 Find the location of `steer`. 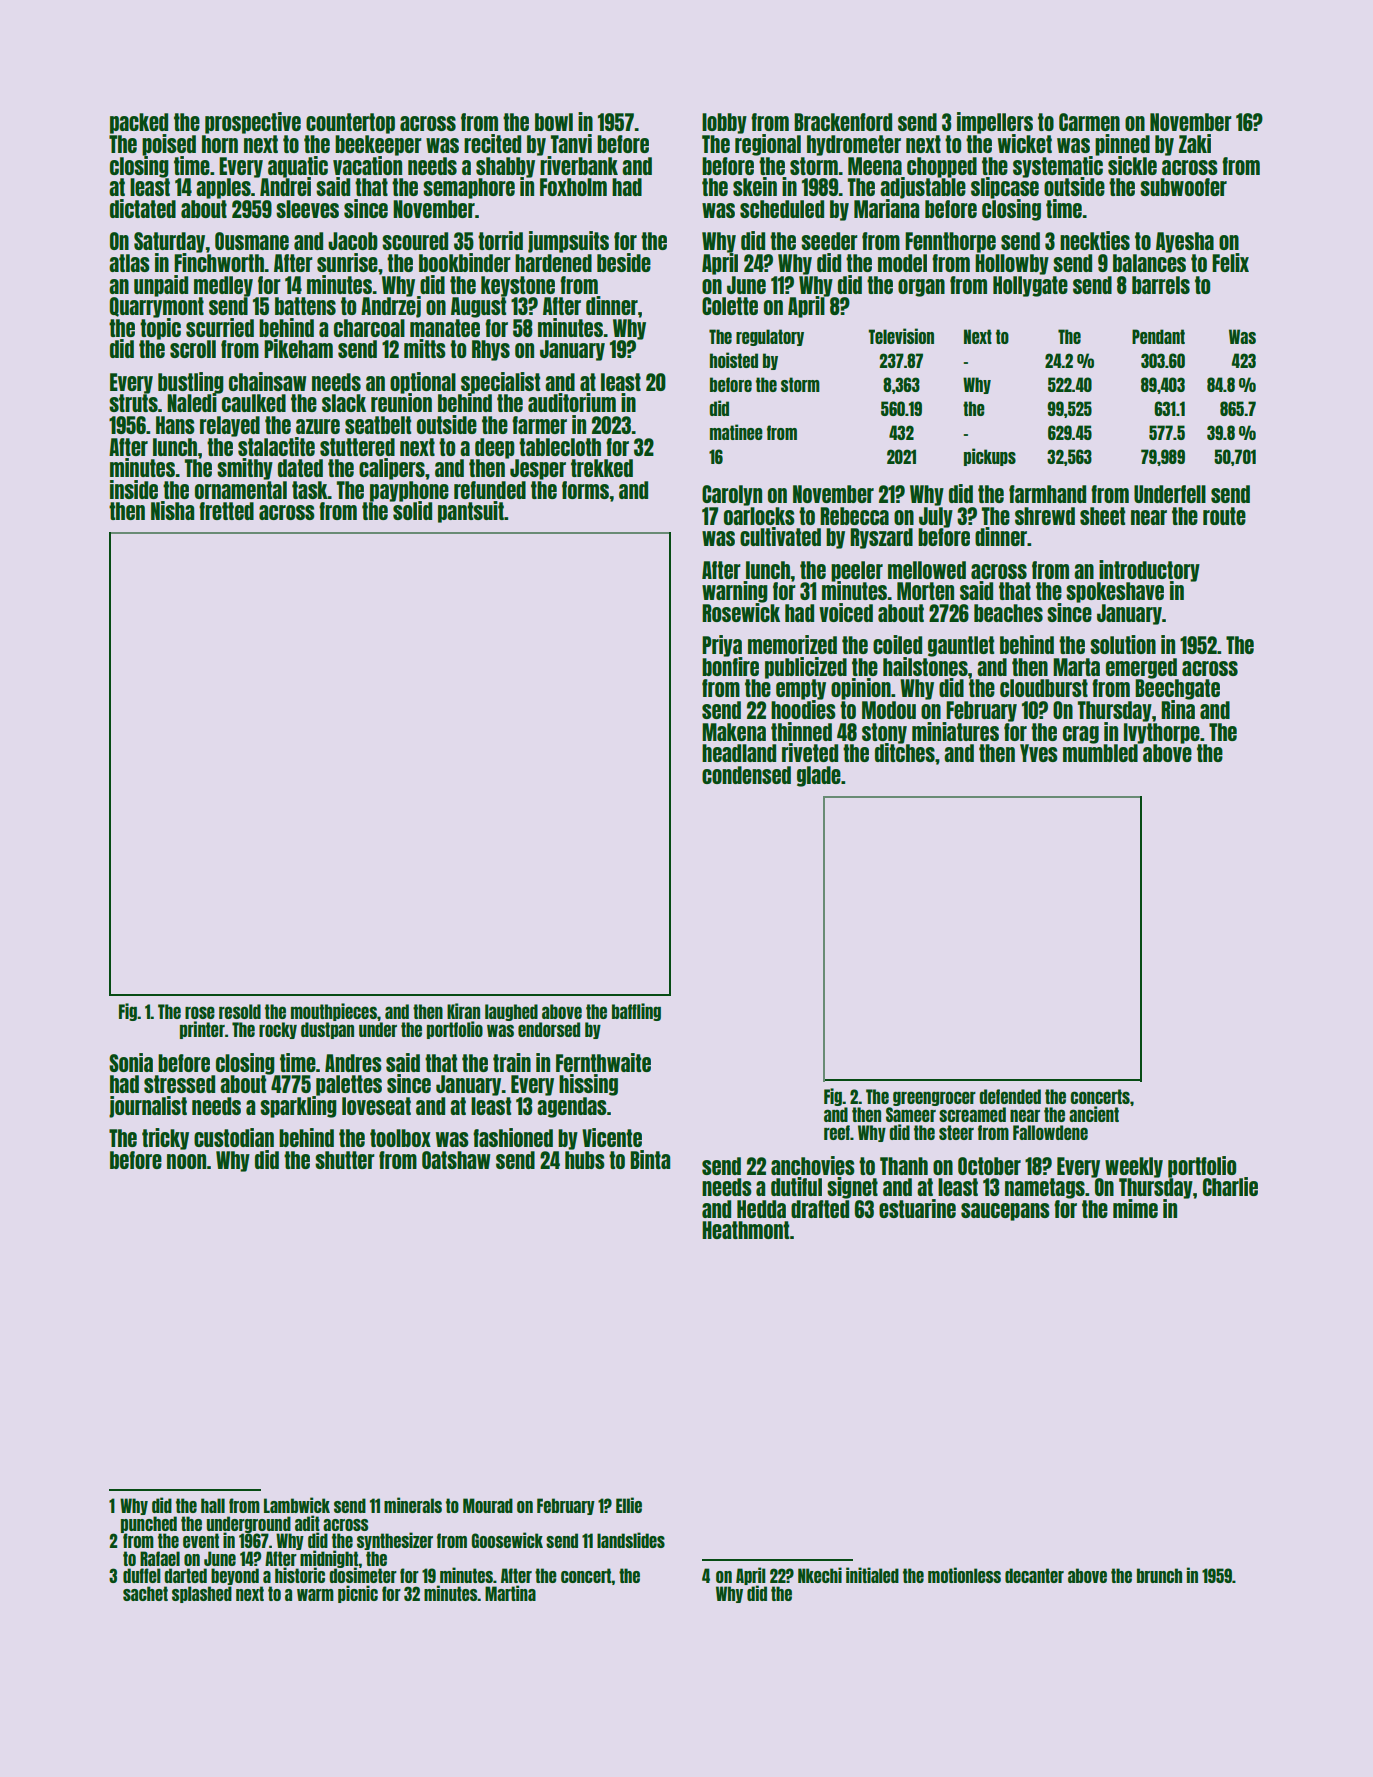

steer is located at coordinates (956, 1132).
